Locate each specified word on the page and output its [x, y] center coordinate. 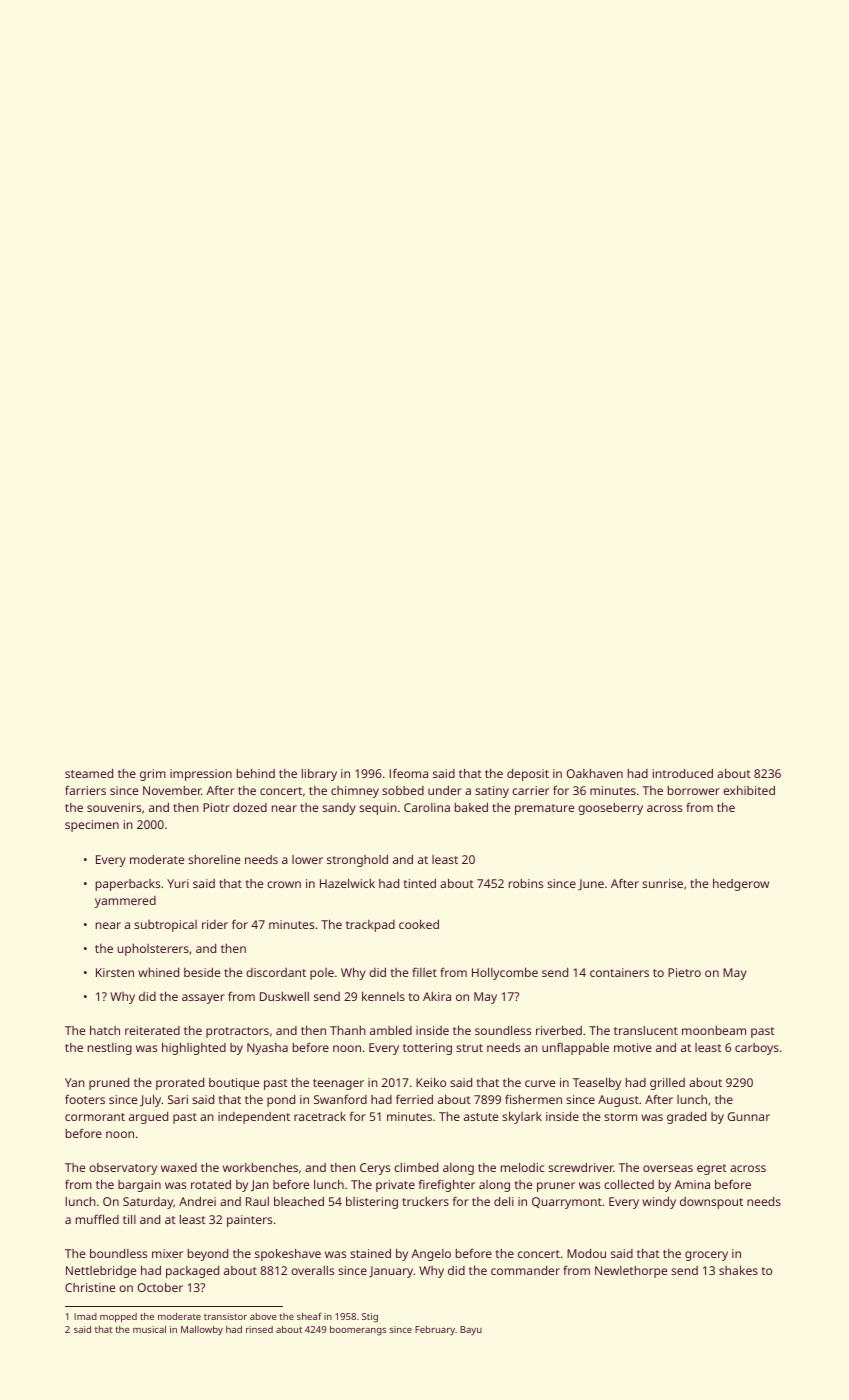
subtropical [165, 926]
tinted [420, 883]
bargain [139, 1186]
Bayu [471, 1330]
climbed [416, 1167]
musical [149, 1329]
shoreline [214, 859]
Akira [437, 996]
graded [686, 1118]
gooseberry [610, 809]
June [591, 885]
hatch [105, 1030]
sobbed [403, 790]
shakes [738, 1270]
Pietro [684, 972]
